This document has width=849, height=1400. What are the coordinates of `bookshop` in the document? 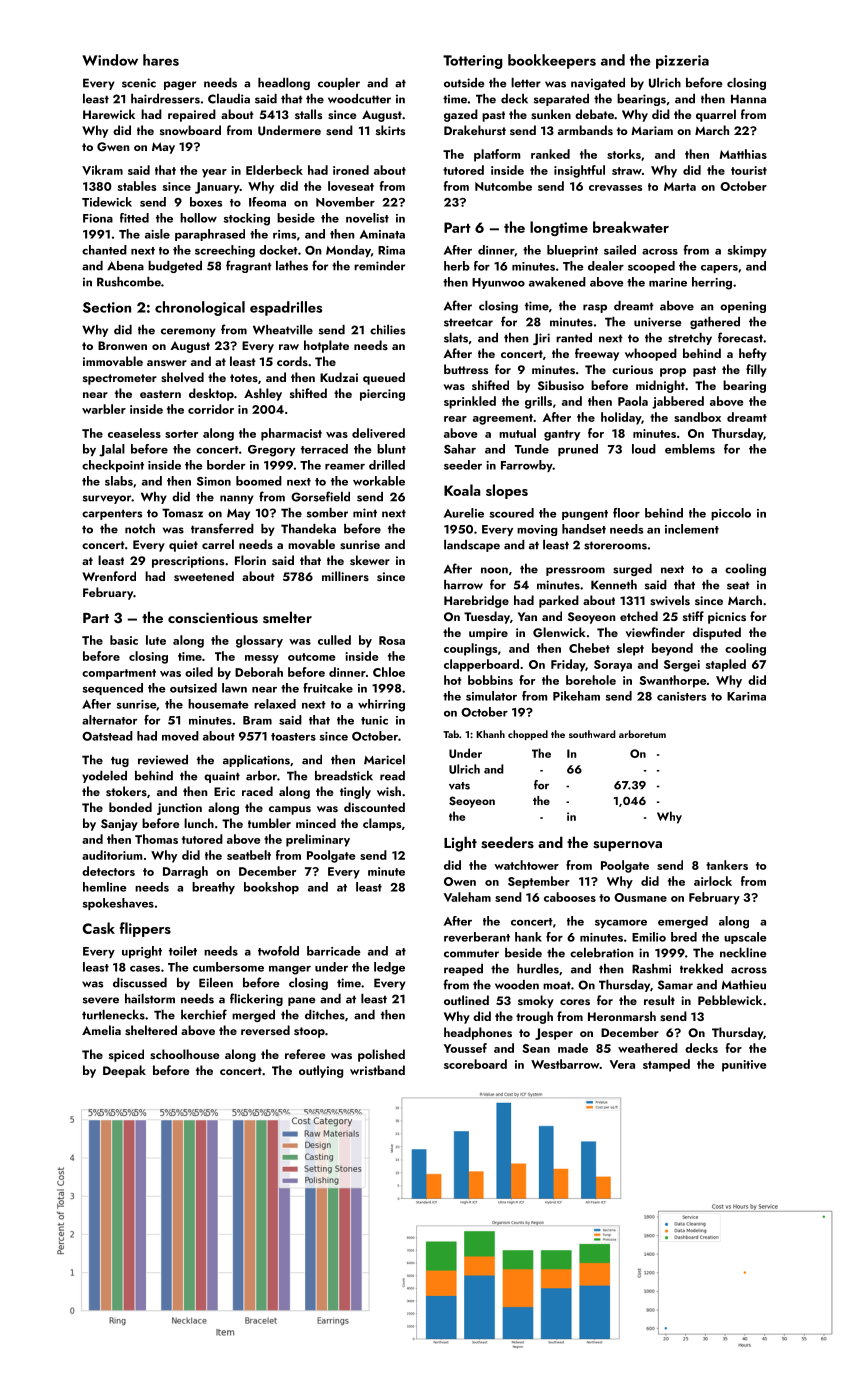 It's located at (271, 888).
